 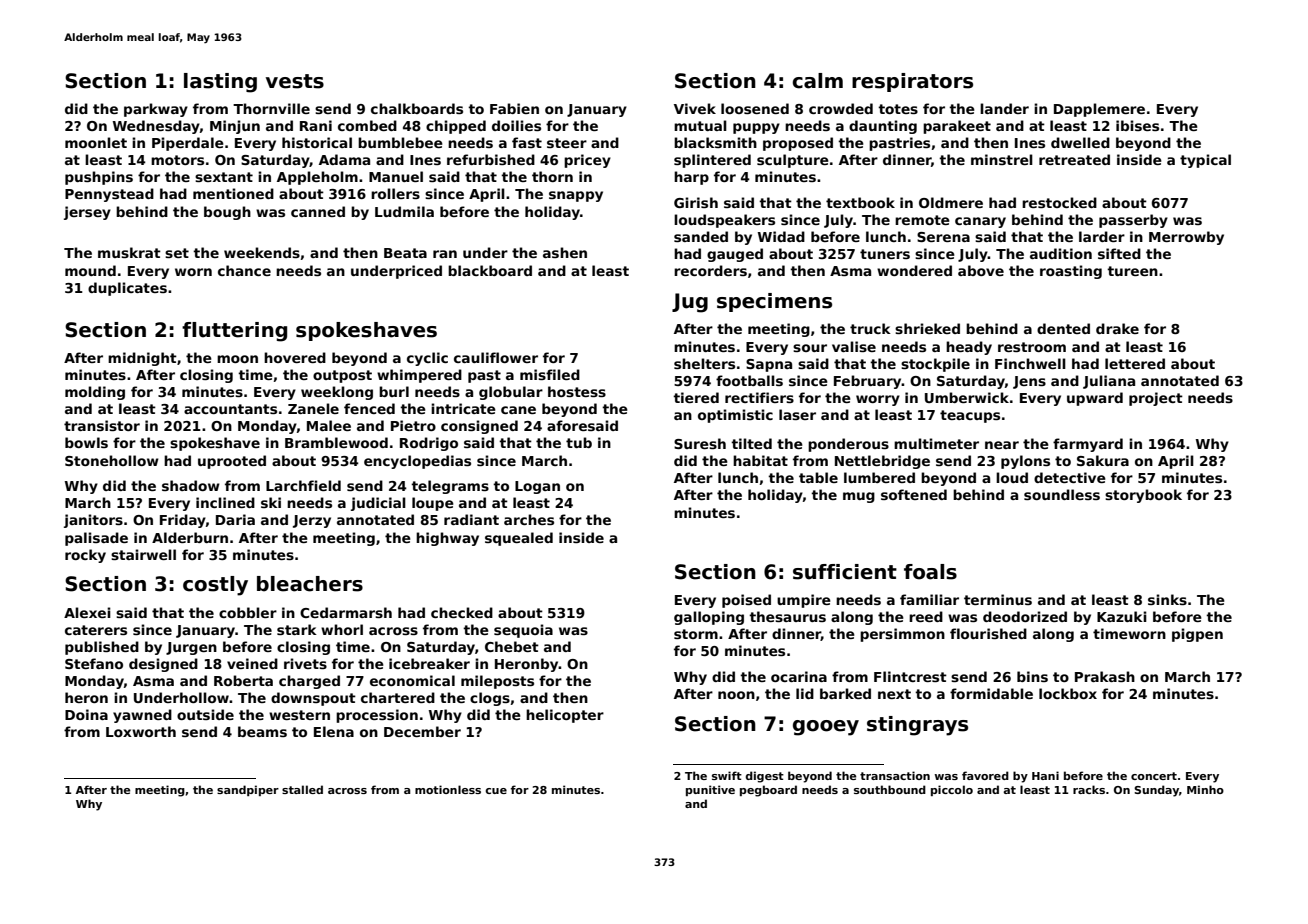 I want to click on Minho, so click(x=1205, y=789).
